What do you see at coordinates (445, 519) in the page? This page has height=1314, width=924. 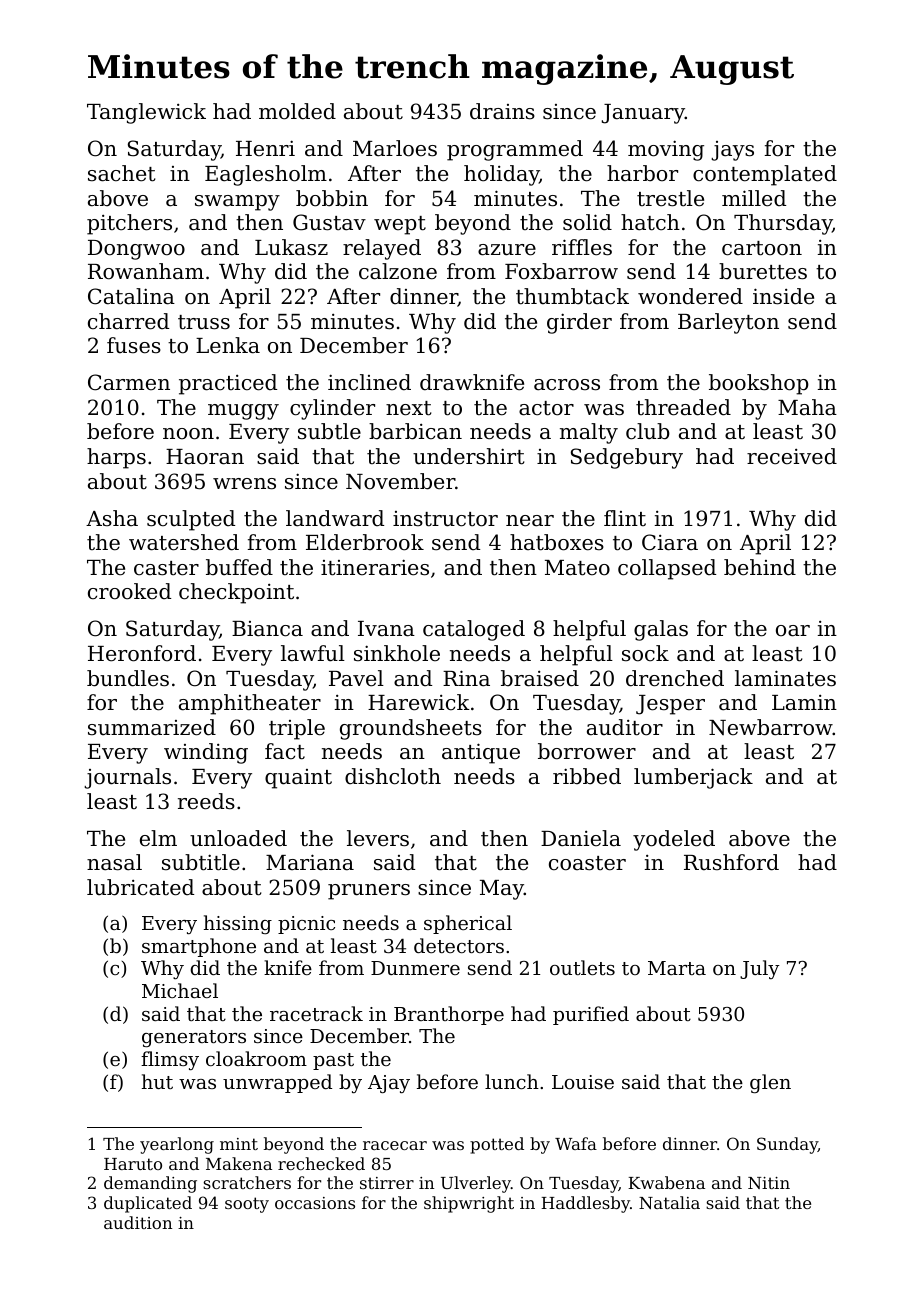 I see `instructor` at bounding box center [445, 519].
